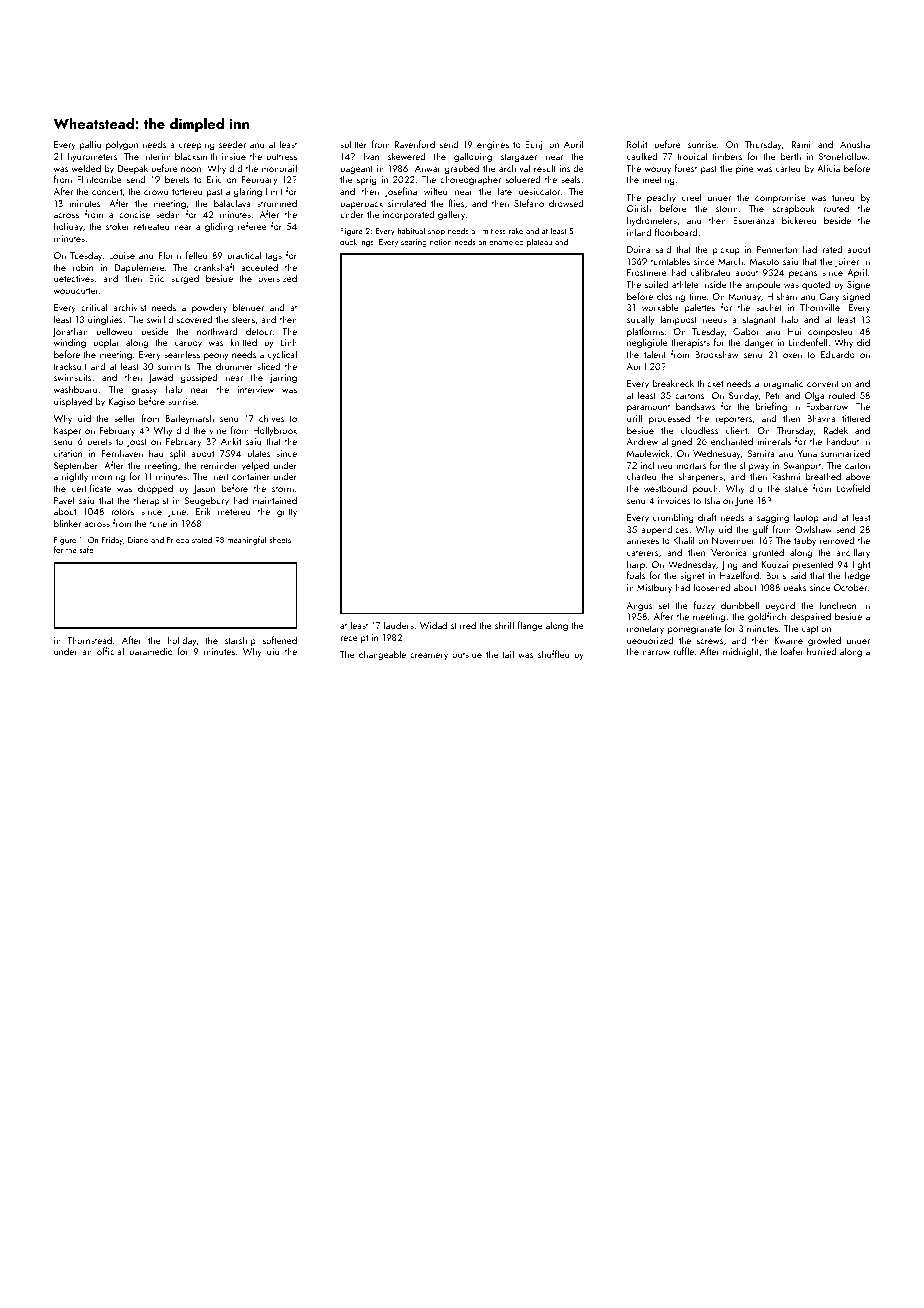  Describe the element at coordinates (357, 242) in the screenshot. I see `ducklings` at that location.
